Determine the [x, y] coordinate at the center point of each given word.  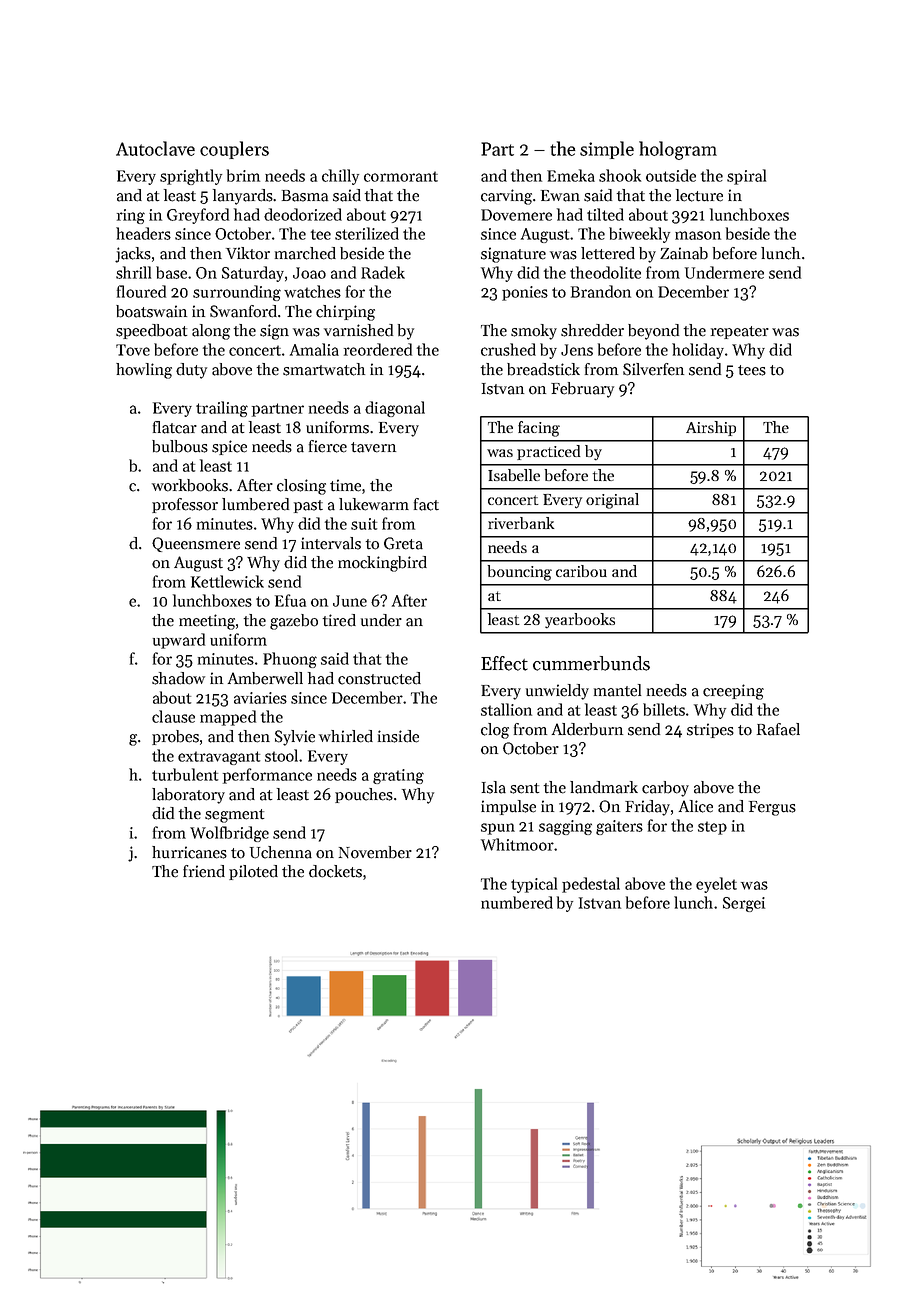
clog [495, 731]
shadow [178, 678]
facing [539, 429]
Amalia [314, 349]
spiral [746, 177]
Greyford [198, 216]
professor [185, 505]
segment [235, 816]
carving [506, 197]
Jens [577, 350]
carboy [665, 789]
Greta [403, 543]
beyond [653, 332]
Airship [711, 428]
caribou [581, 571]
